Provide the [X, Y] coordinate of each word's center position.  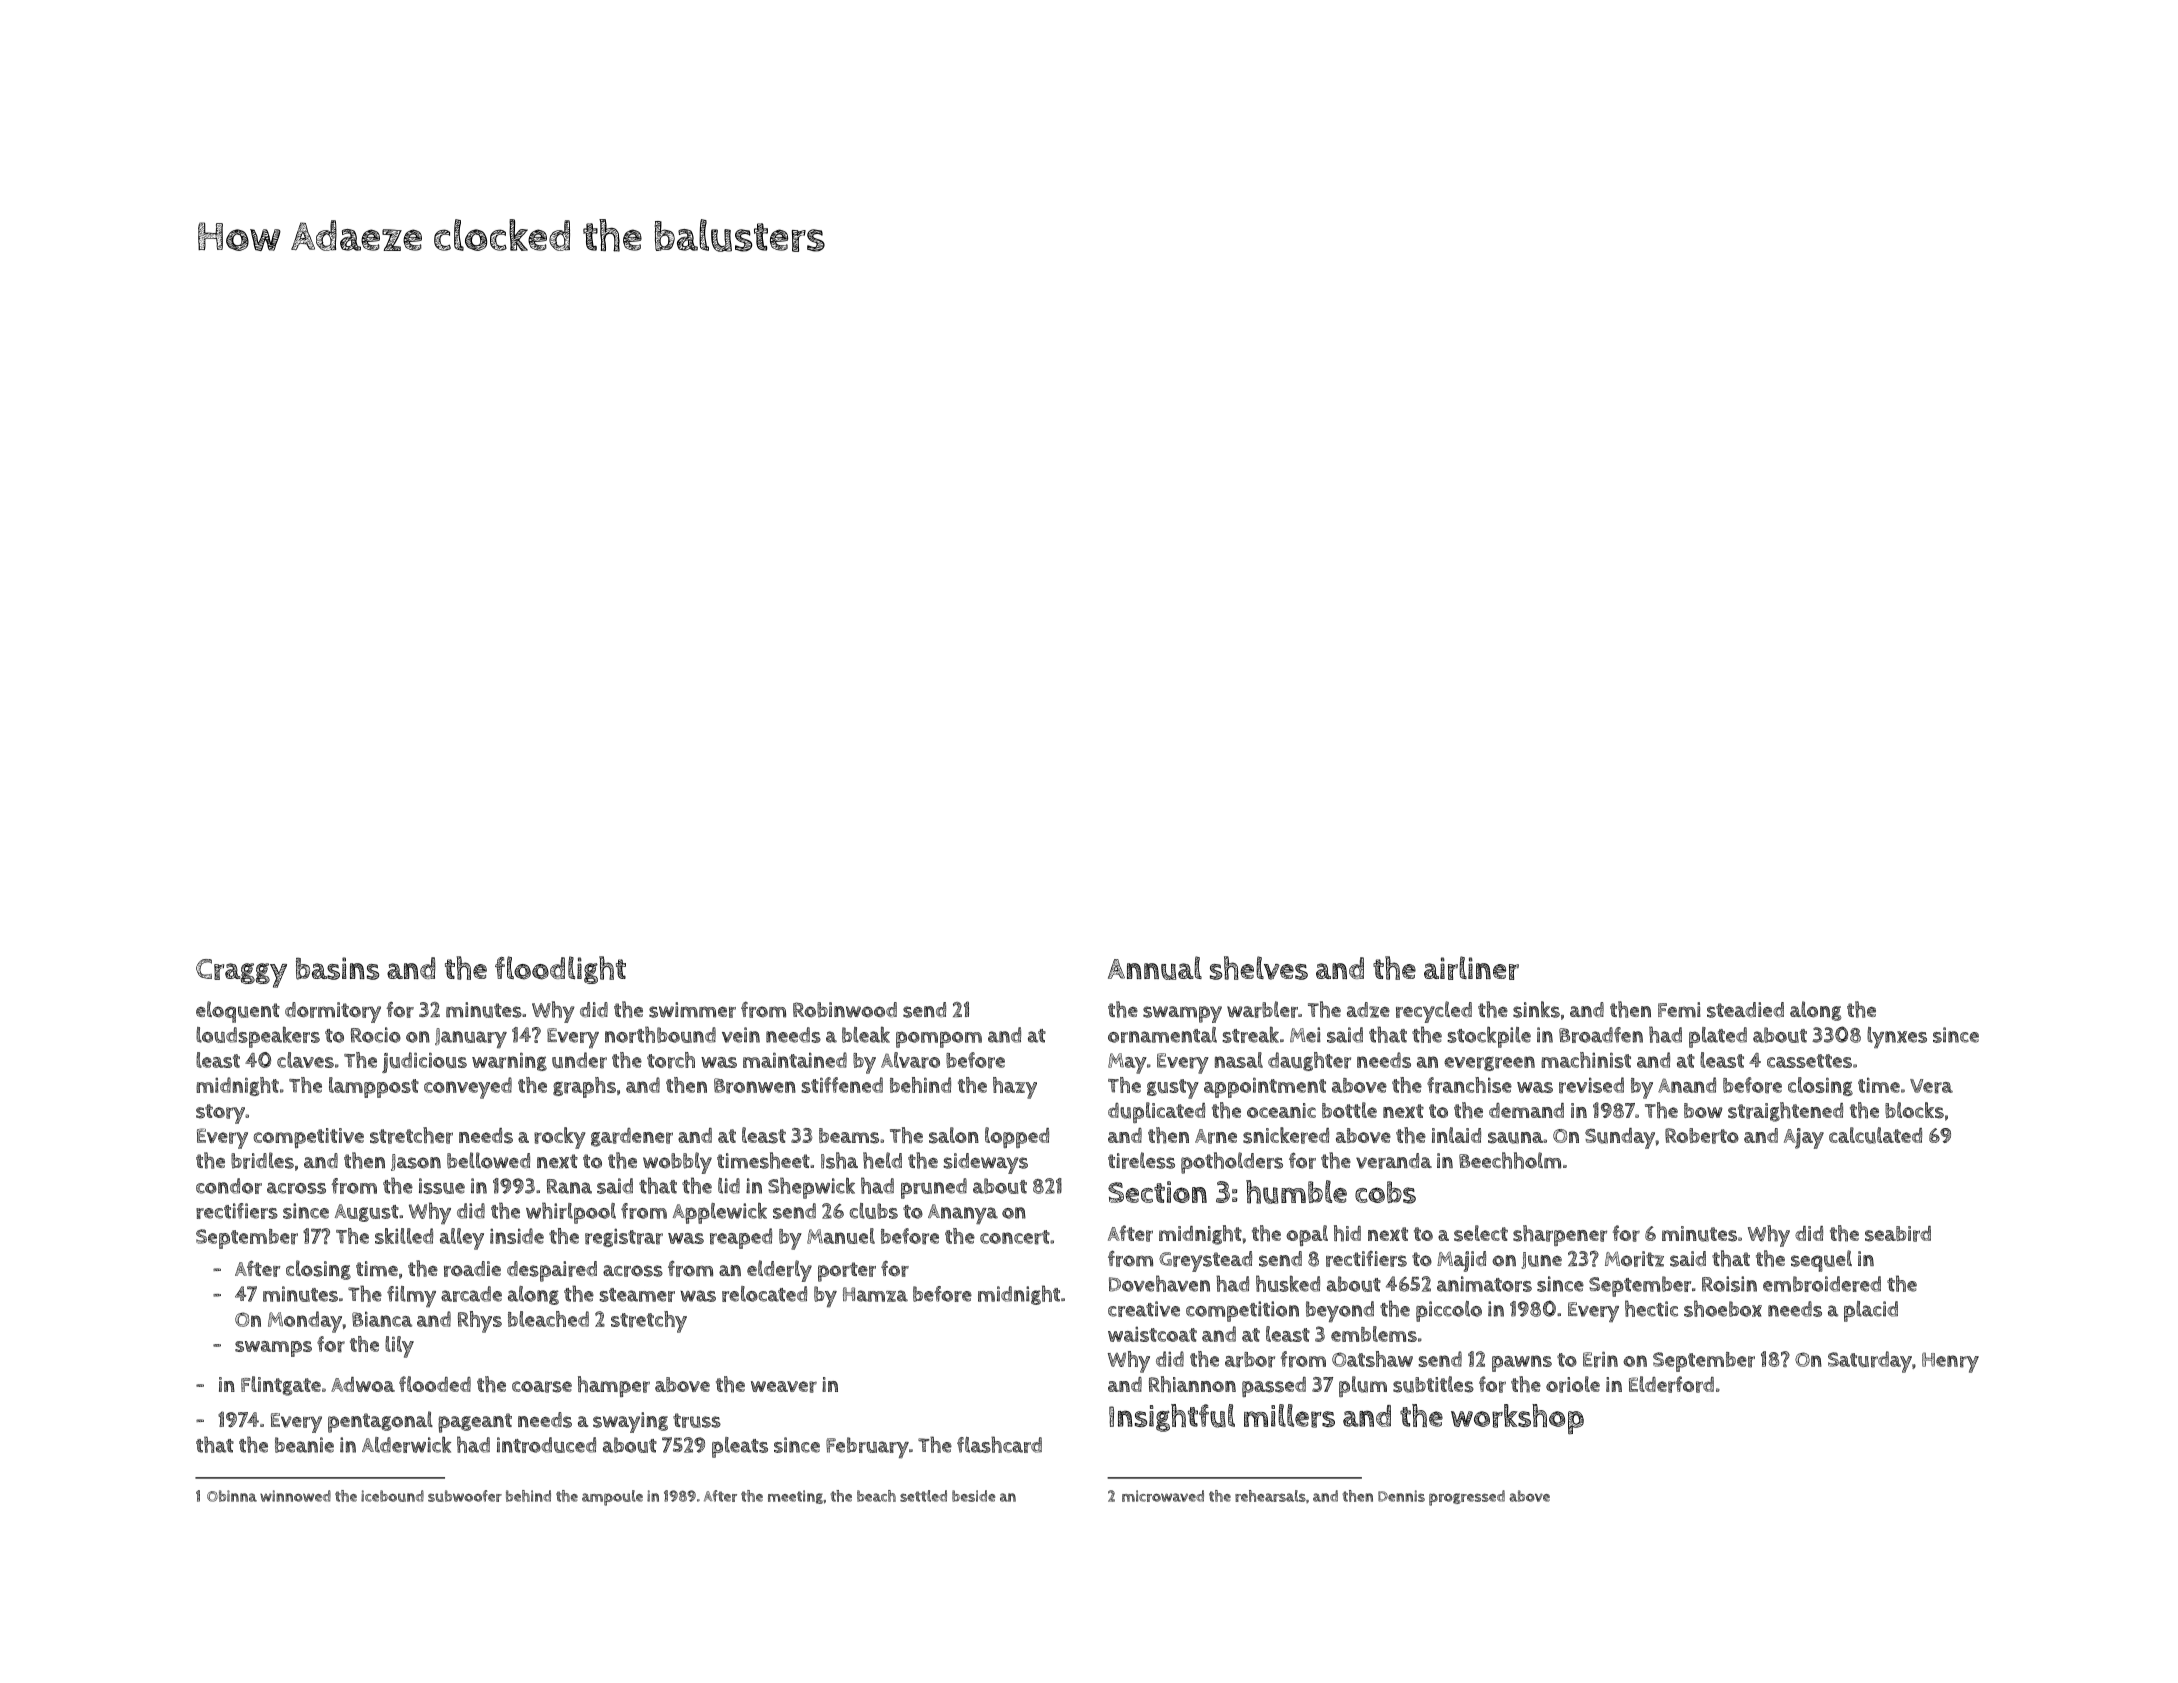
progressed [1467, 1498]
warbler [1262, 1009]
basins [337, 968]
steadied [1745, 1010]
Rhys [480, 1322]
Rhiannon [1192, 1384]
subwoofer [465, 1496]
